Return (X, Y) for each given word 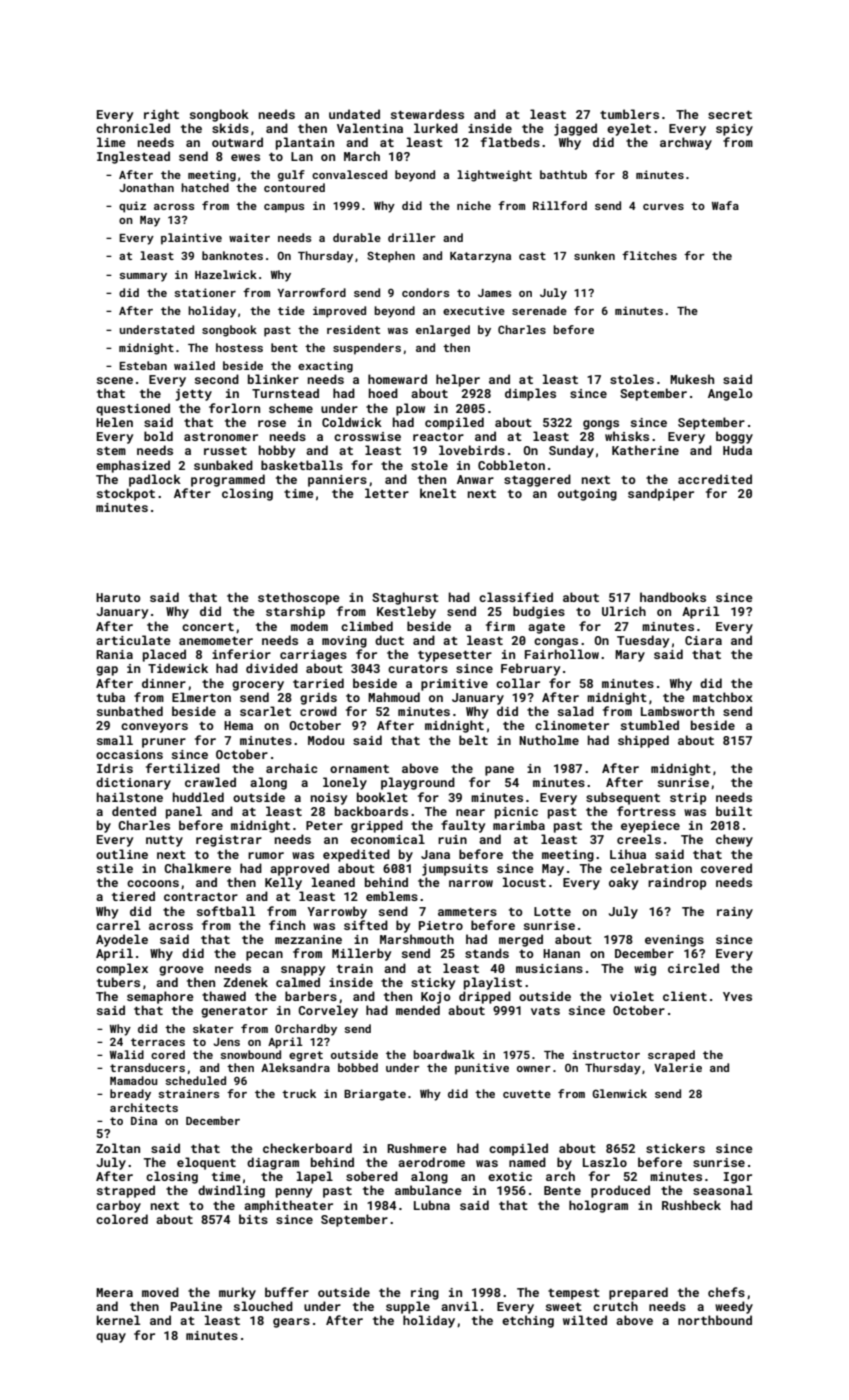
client (685, 996)
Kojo (436, 998)
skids (230, 128)
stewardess (427, 114)
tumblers (629, 114)
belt (473, 740)
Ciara (703, 640)
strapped (126, 1191)
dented (134, 811)
